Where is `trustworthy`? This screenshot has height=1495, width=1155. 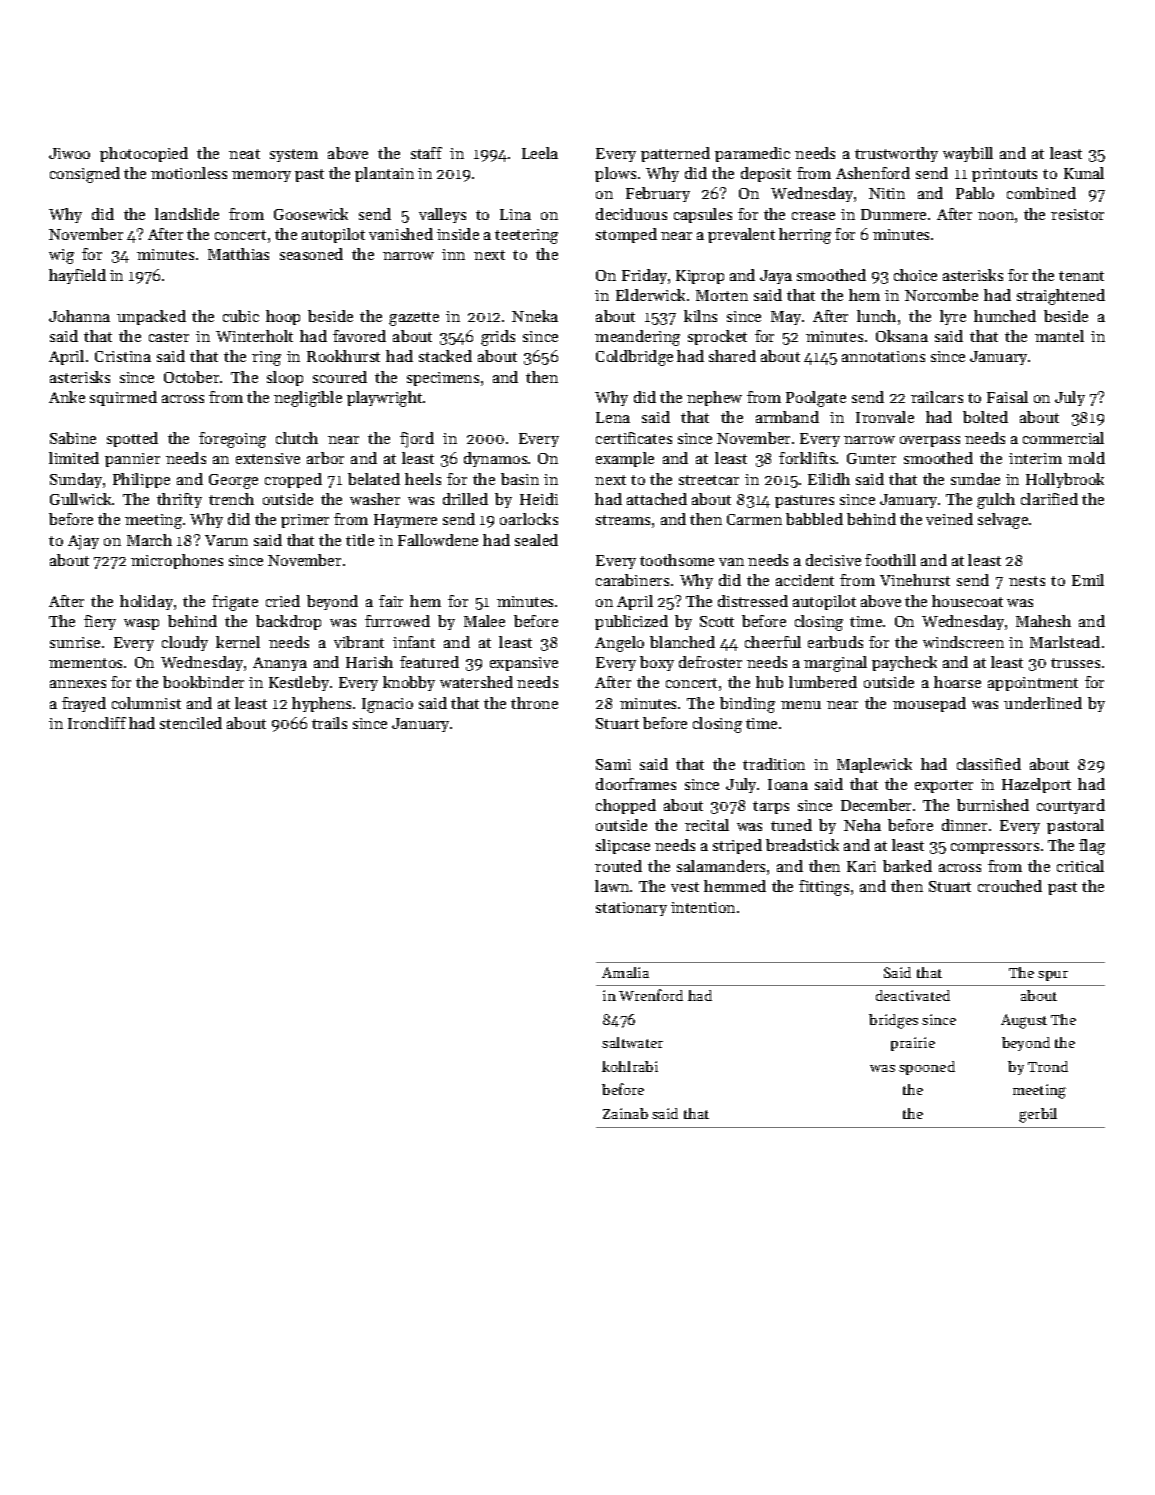
trustworthy is located at coordinates (896, 154).
